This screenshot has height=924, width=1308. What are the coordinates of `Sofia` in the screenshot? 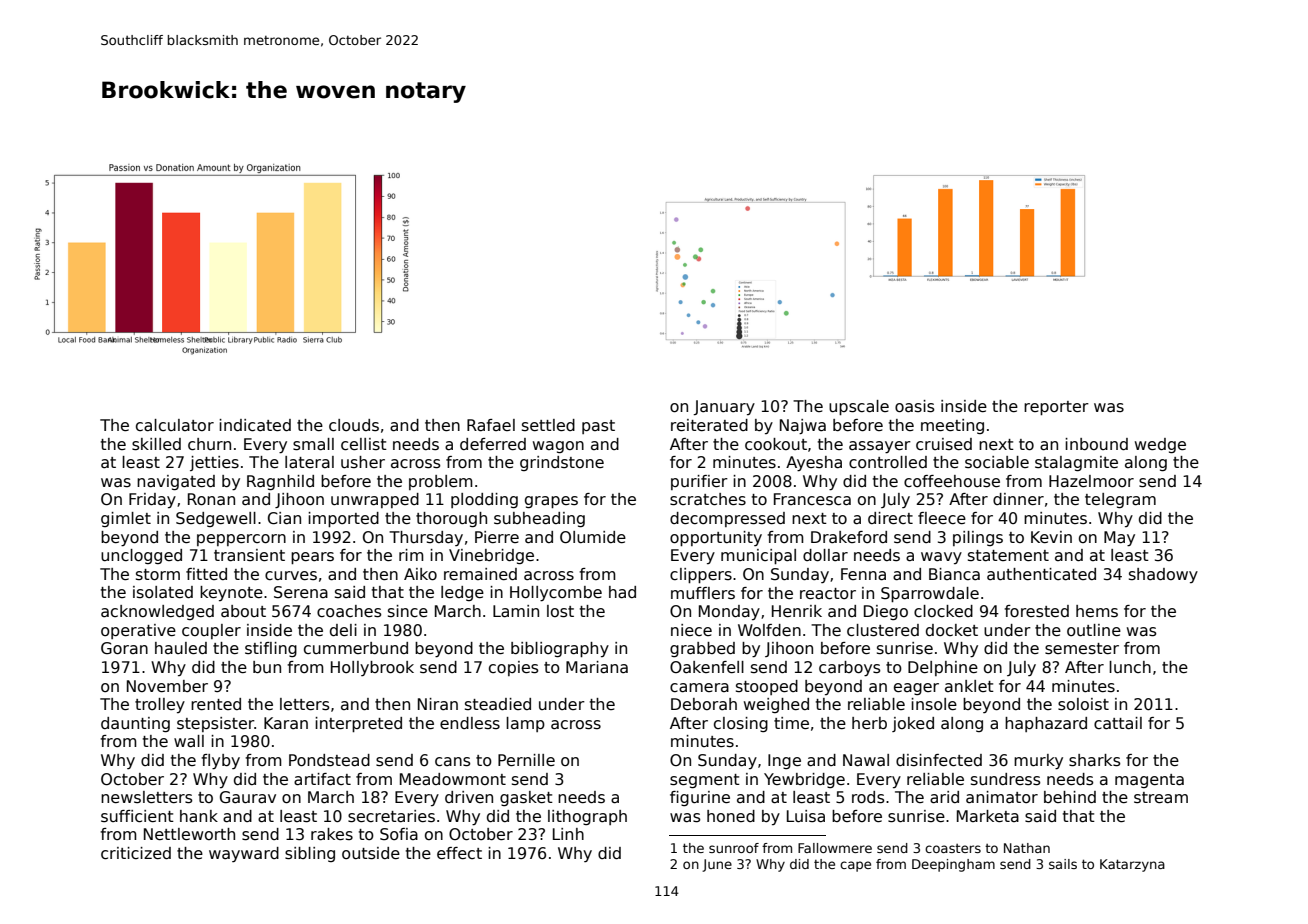 It's located at (399, 834).
